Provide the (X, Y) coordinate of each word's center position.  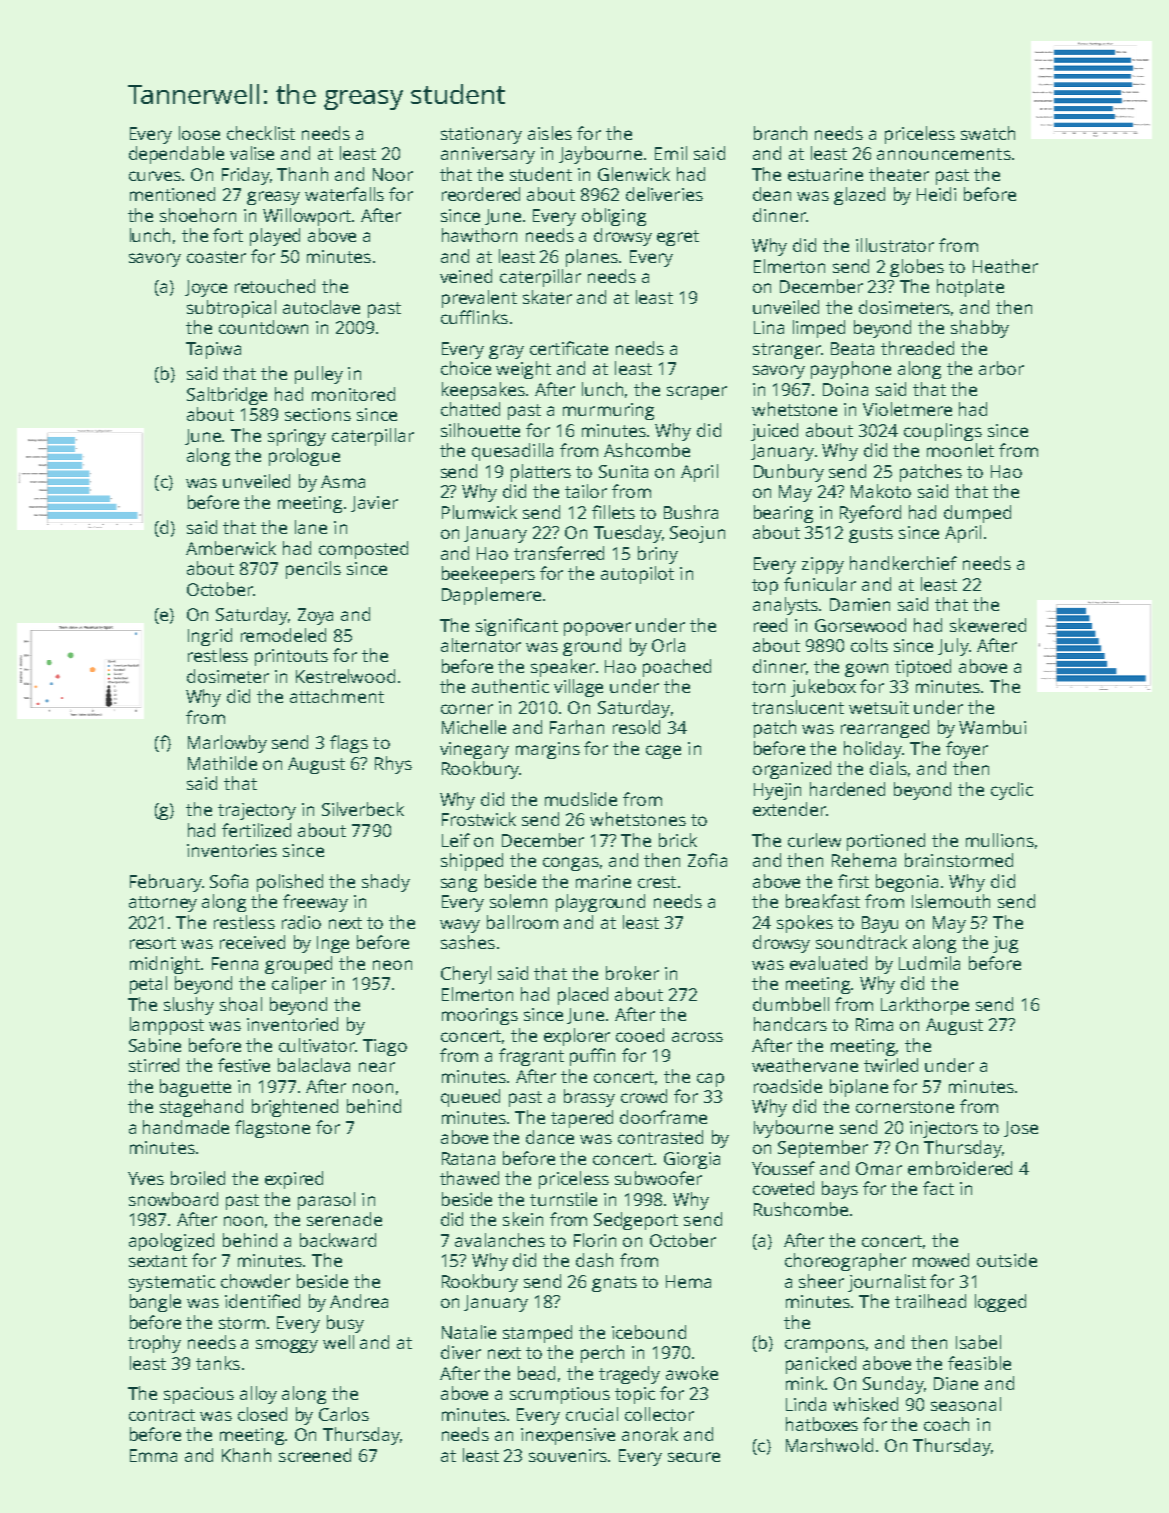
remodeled (283, 635)
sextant (158, 1261)
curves (155, 176)
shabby (980, 329)
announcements (944, 154)
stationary (481, 135)
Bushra (691, 512)
